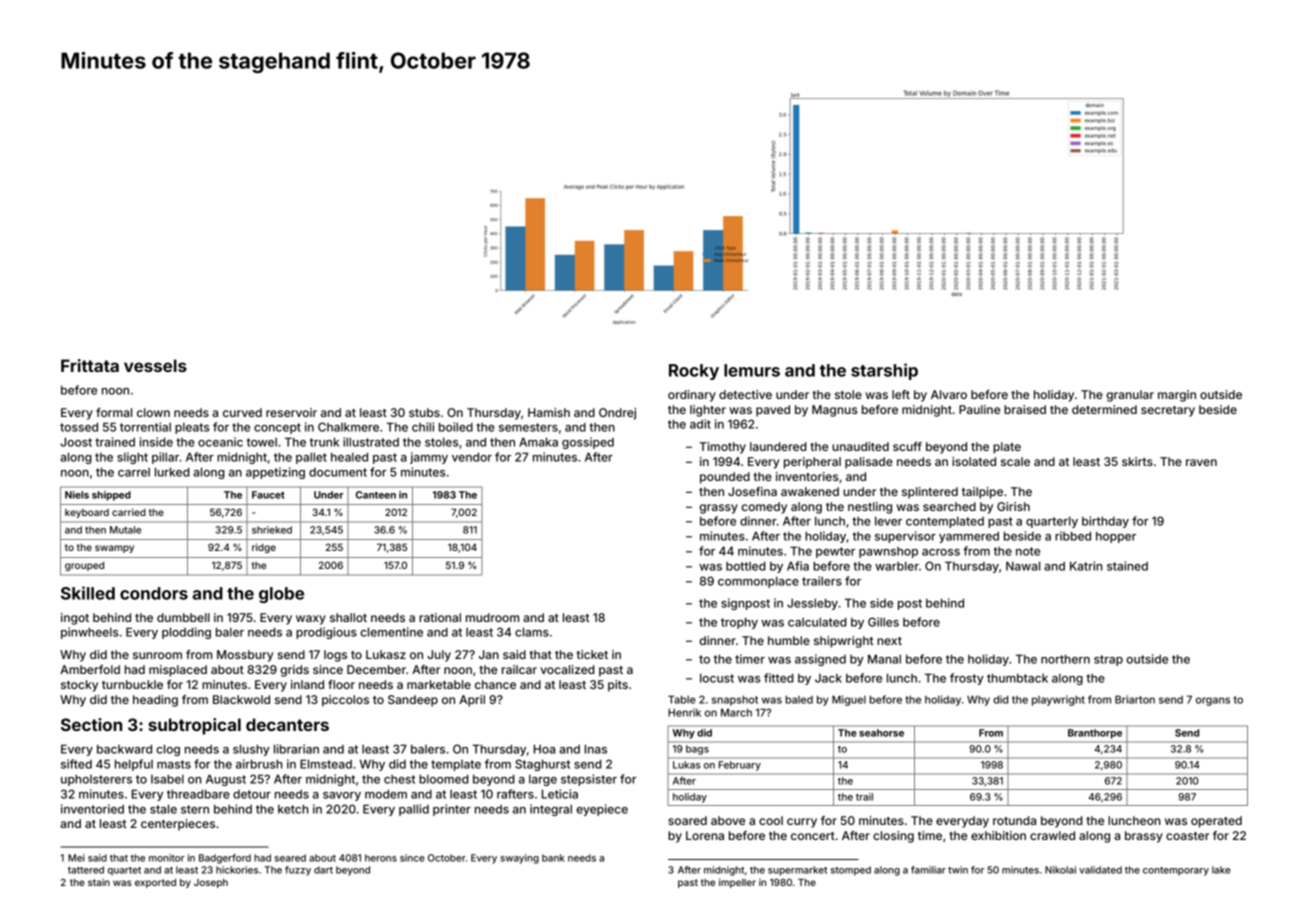 The width and height of the page is (1308, 924). I want to click on across, so click(941, 552).
